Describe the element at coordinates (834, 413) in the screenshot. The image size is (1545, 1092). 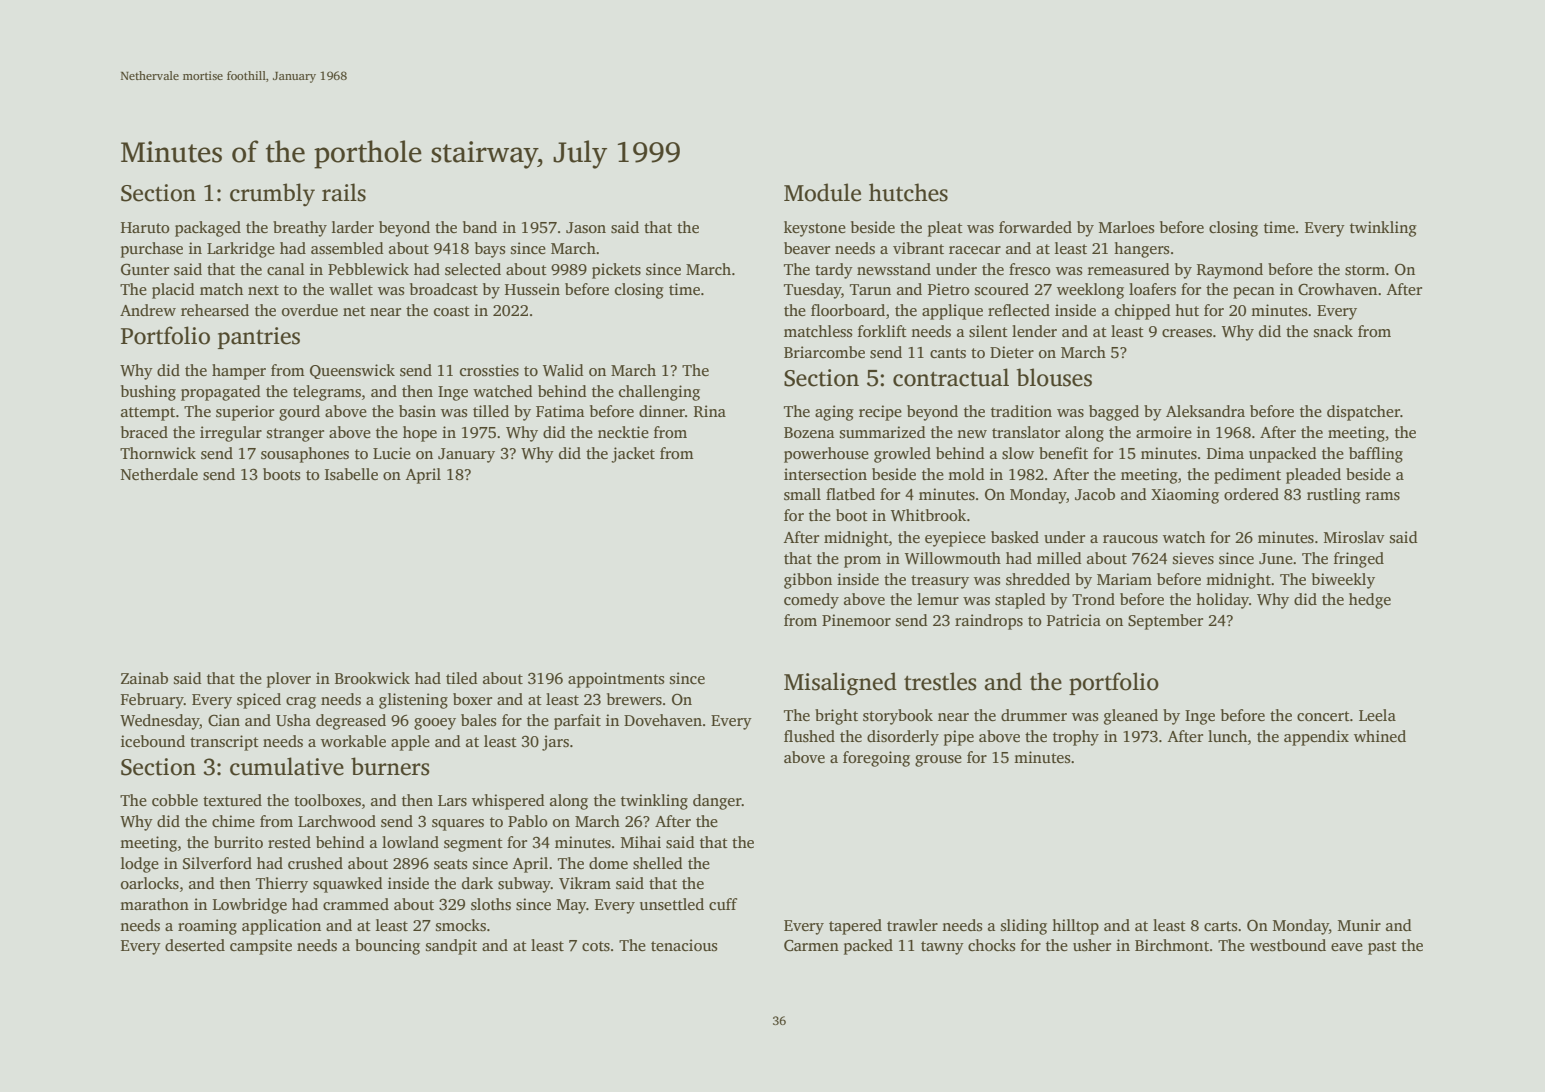
I see `aging` at that location.
